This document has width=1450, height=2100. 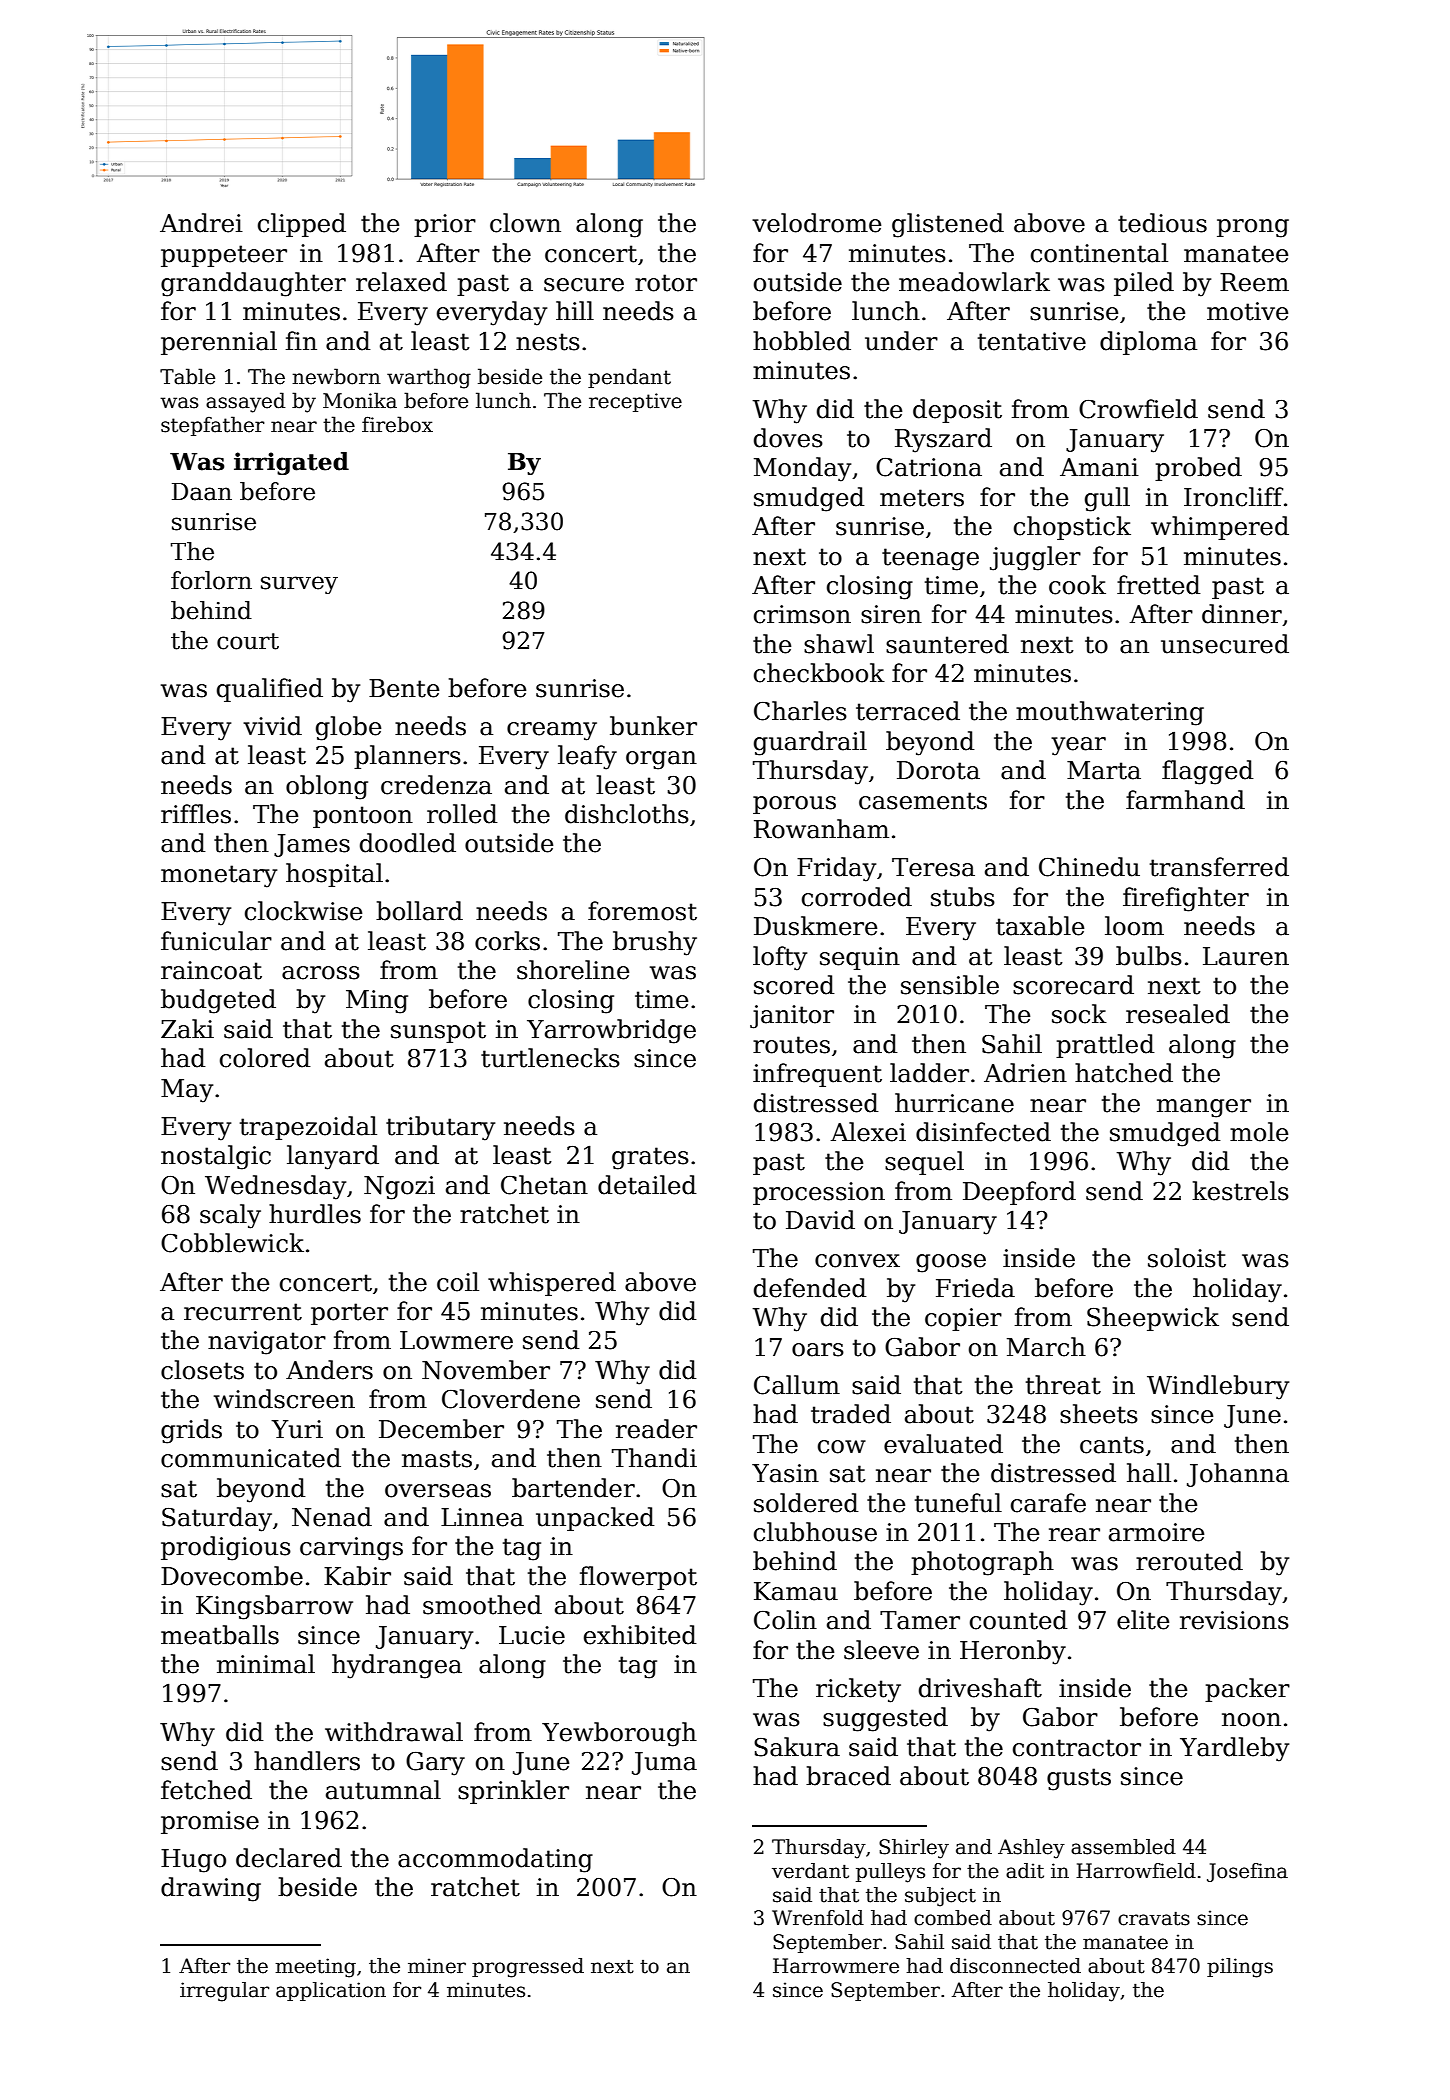 What do you see at coordinates (851, 1414) in the document?
I see `traded` at bounding box center [851, 1414].
